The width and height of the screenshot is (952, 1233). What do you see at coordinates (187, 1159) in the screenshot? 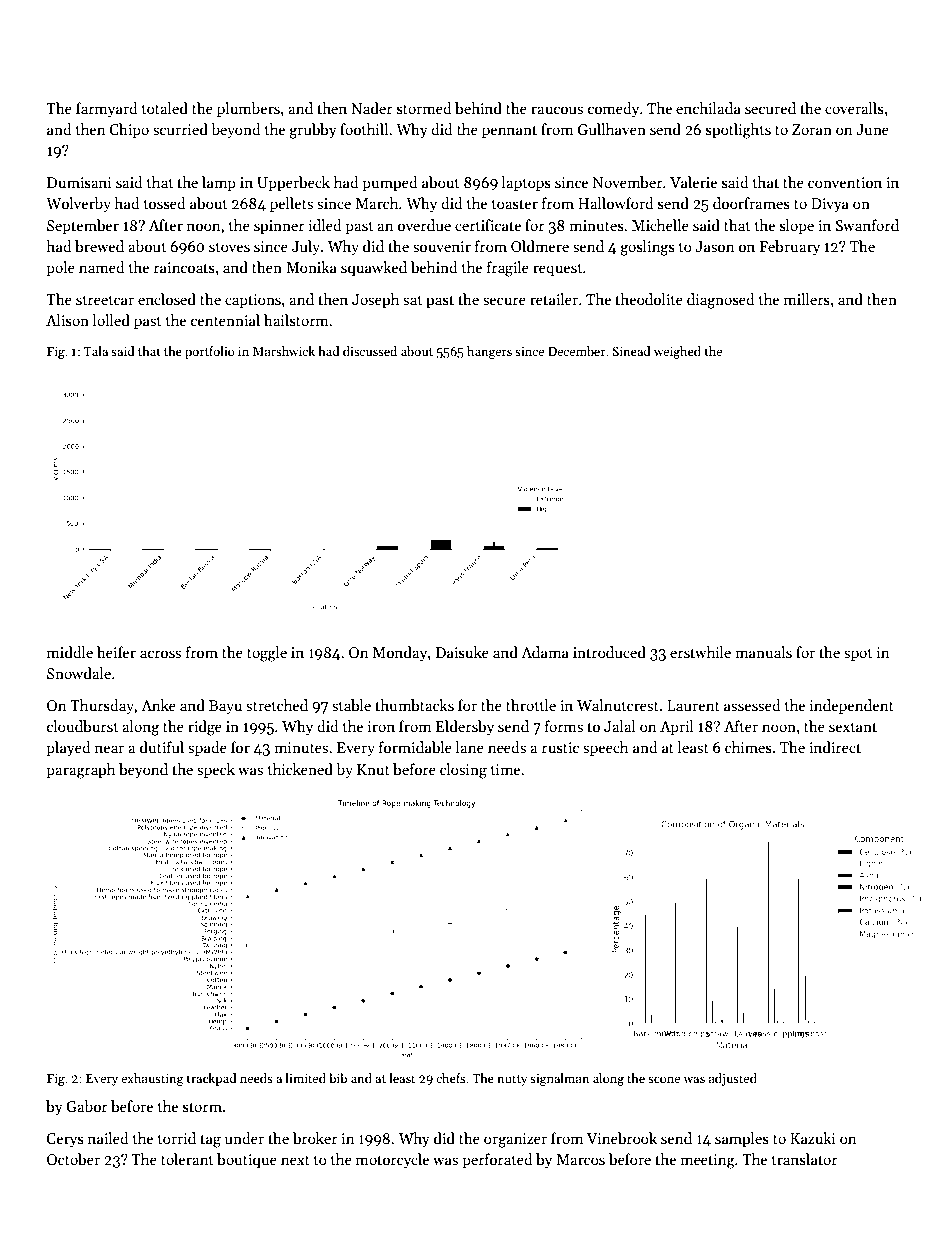
I see `tolerant` at bounding box center [187, 1159].
